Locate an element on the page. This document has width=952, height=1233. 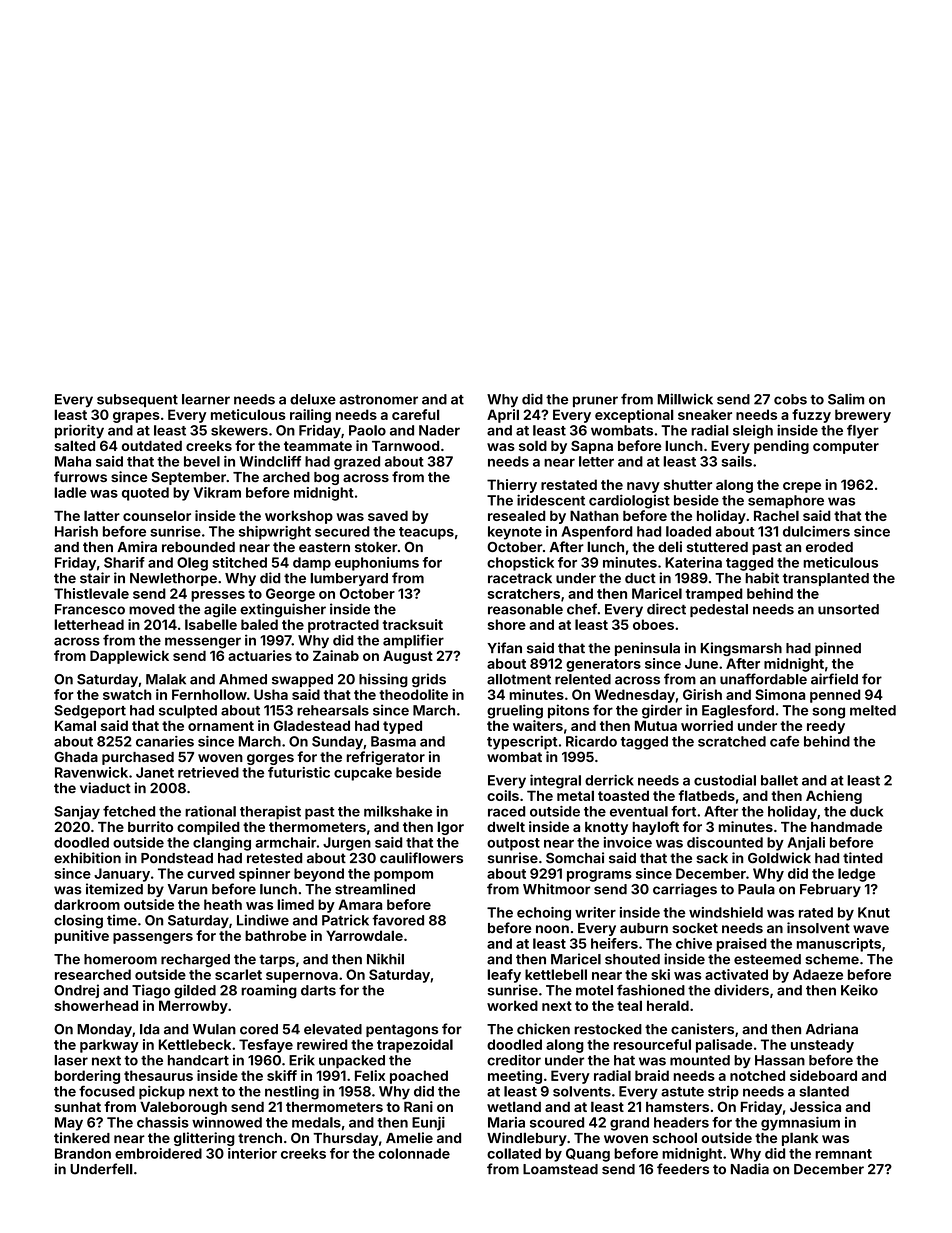
sculpted is located at coordinates (188, 712).
